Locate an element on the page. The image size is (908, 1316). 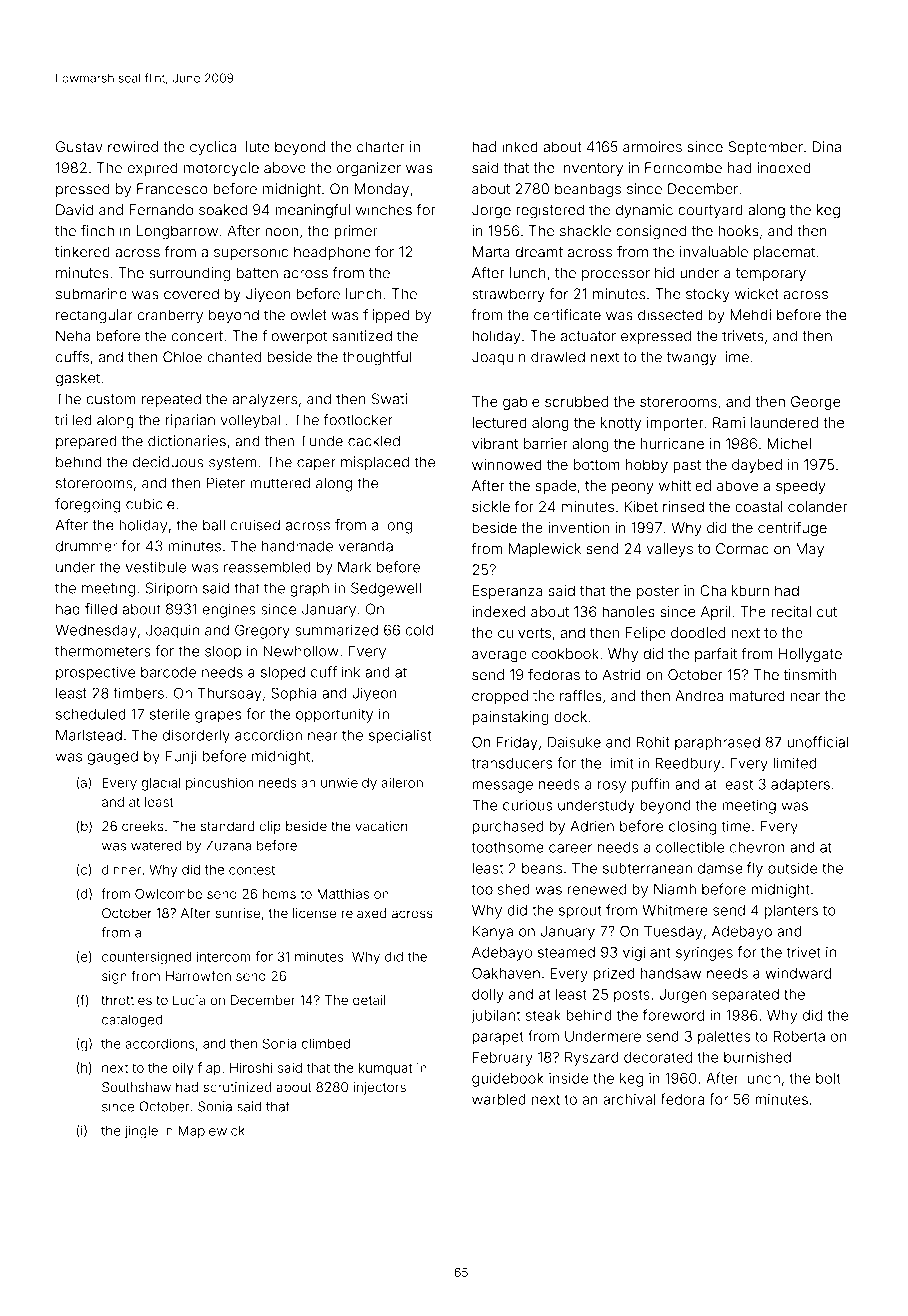
processor is located at coordinates (616, 275).
